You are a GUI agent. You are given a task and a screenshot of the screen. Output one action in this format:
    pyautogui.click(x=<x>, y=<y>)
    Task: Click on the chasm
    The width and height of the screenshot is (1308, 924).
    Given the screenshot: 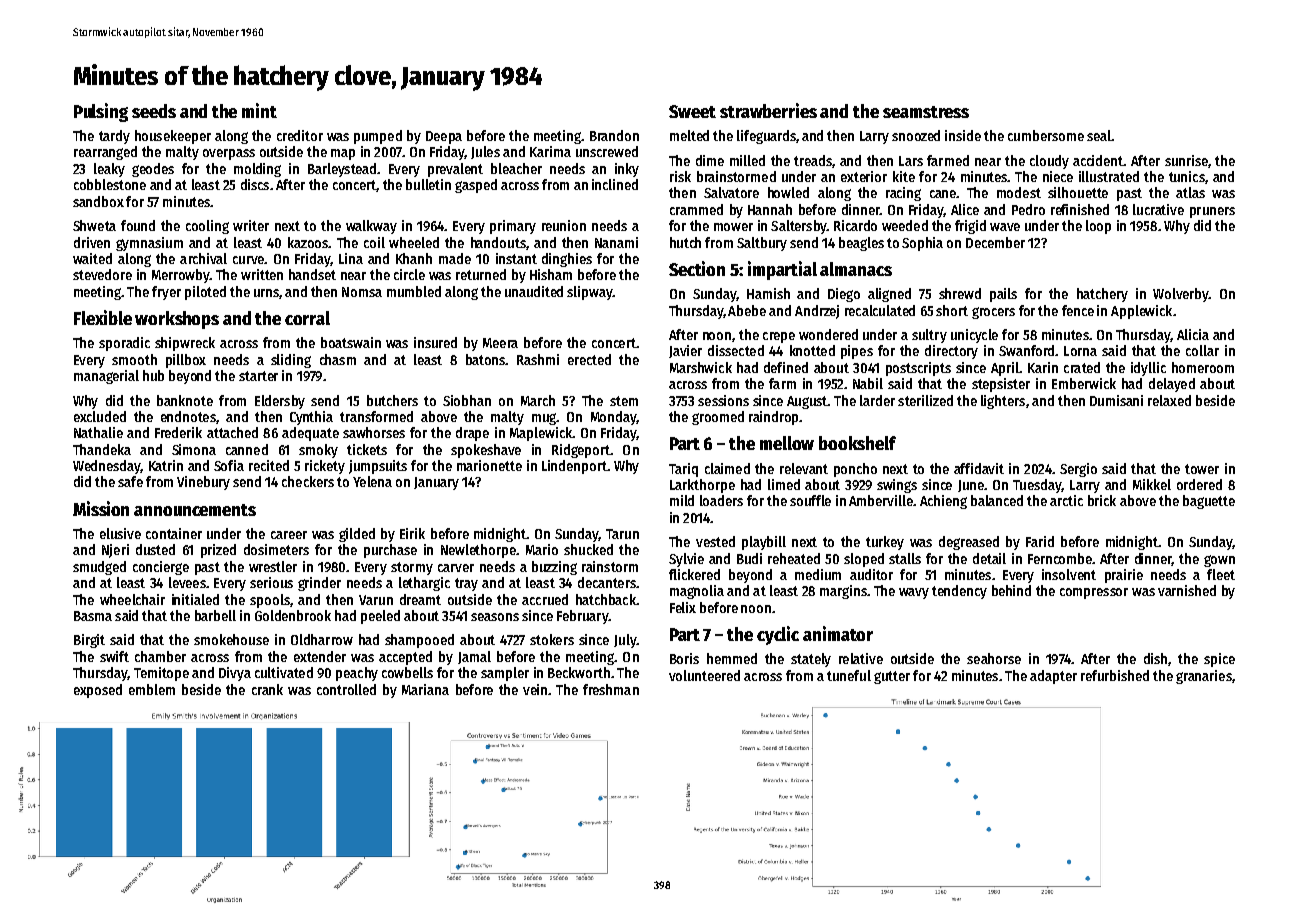 What is the action you would take?
    pyautogui.click(x=338, y=359)
